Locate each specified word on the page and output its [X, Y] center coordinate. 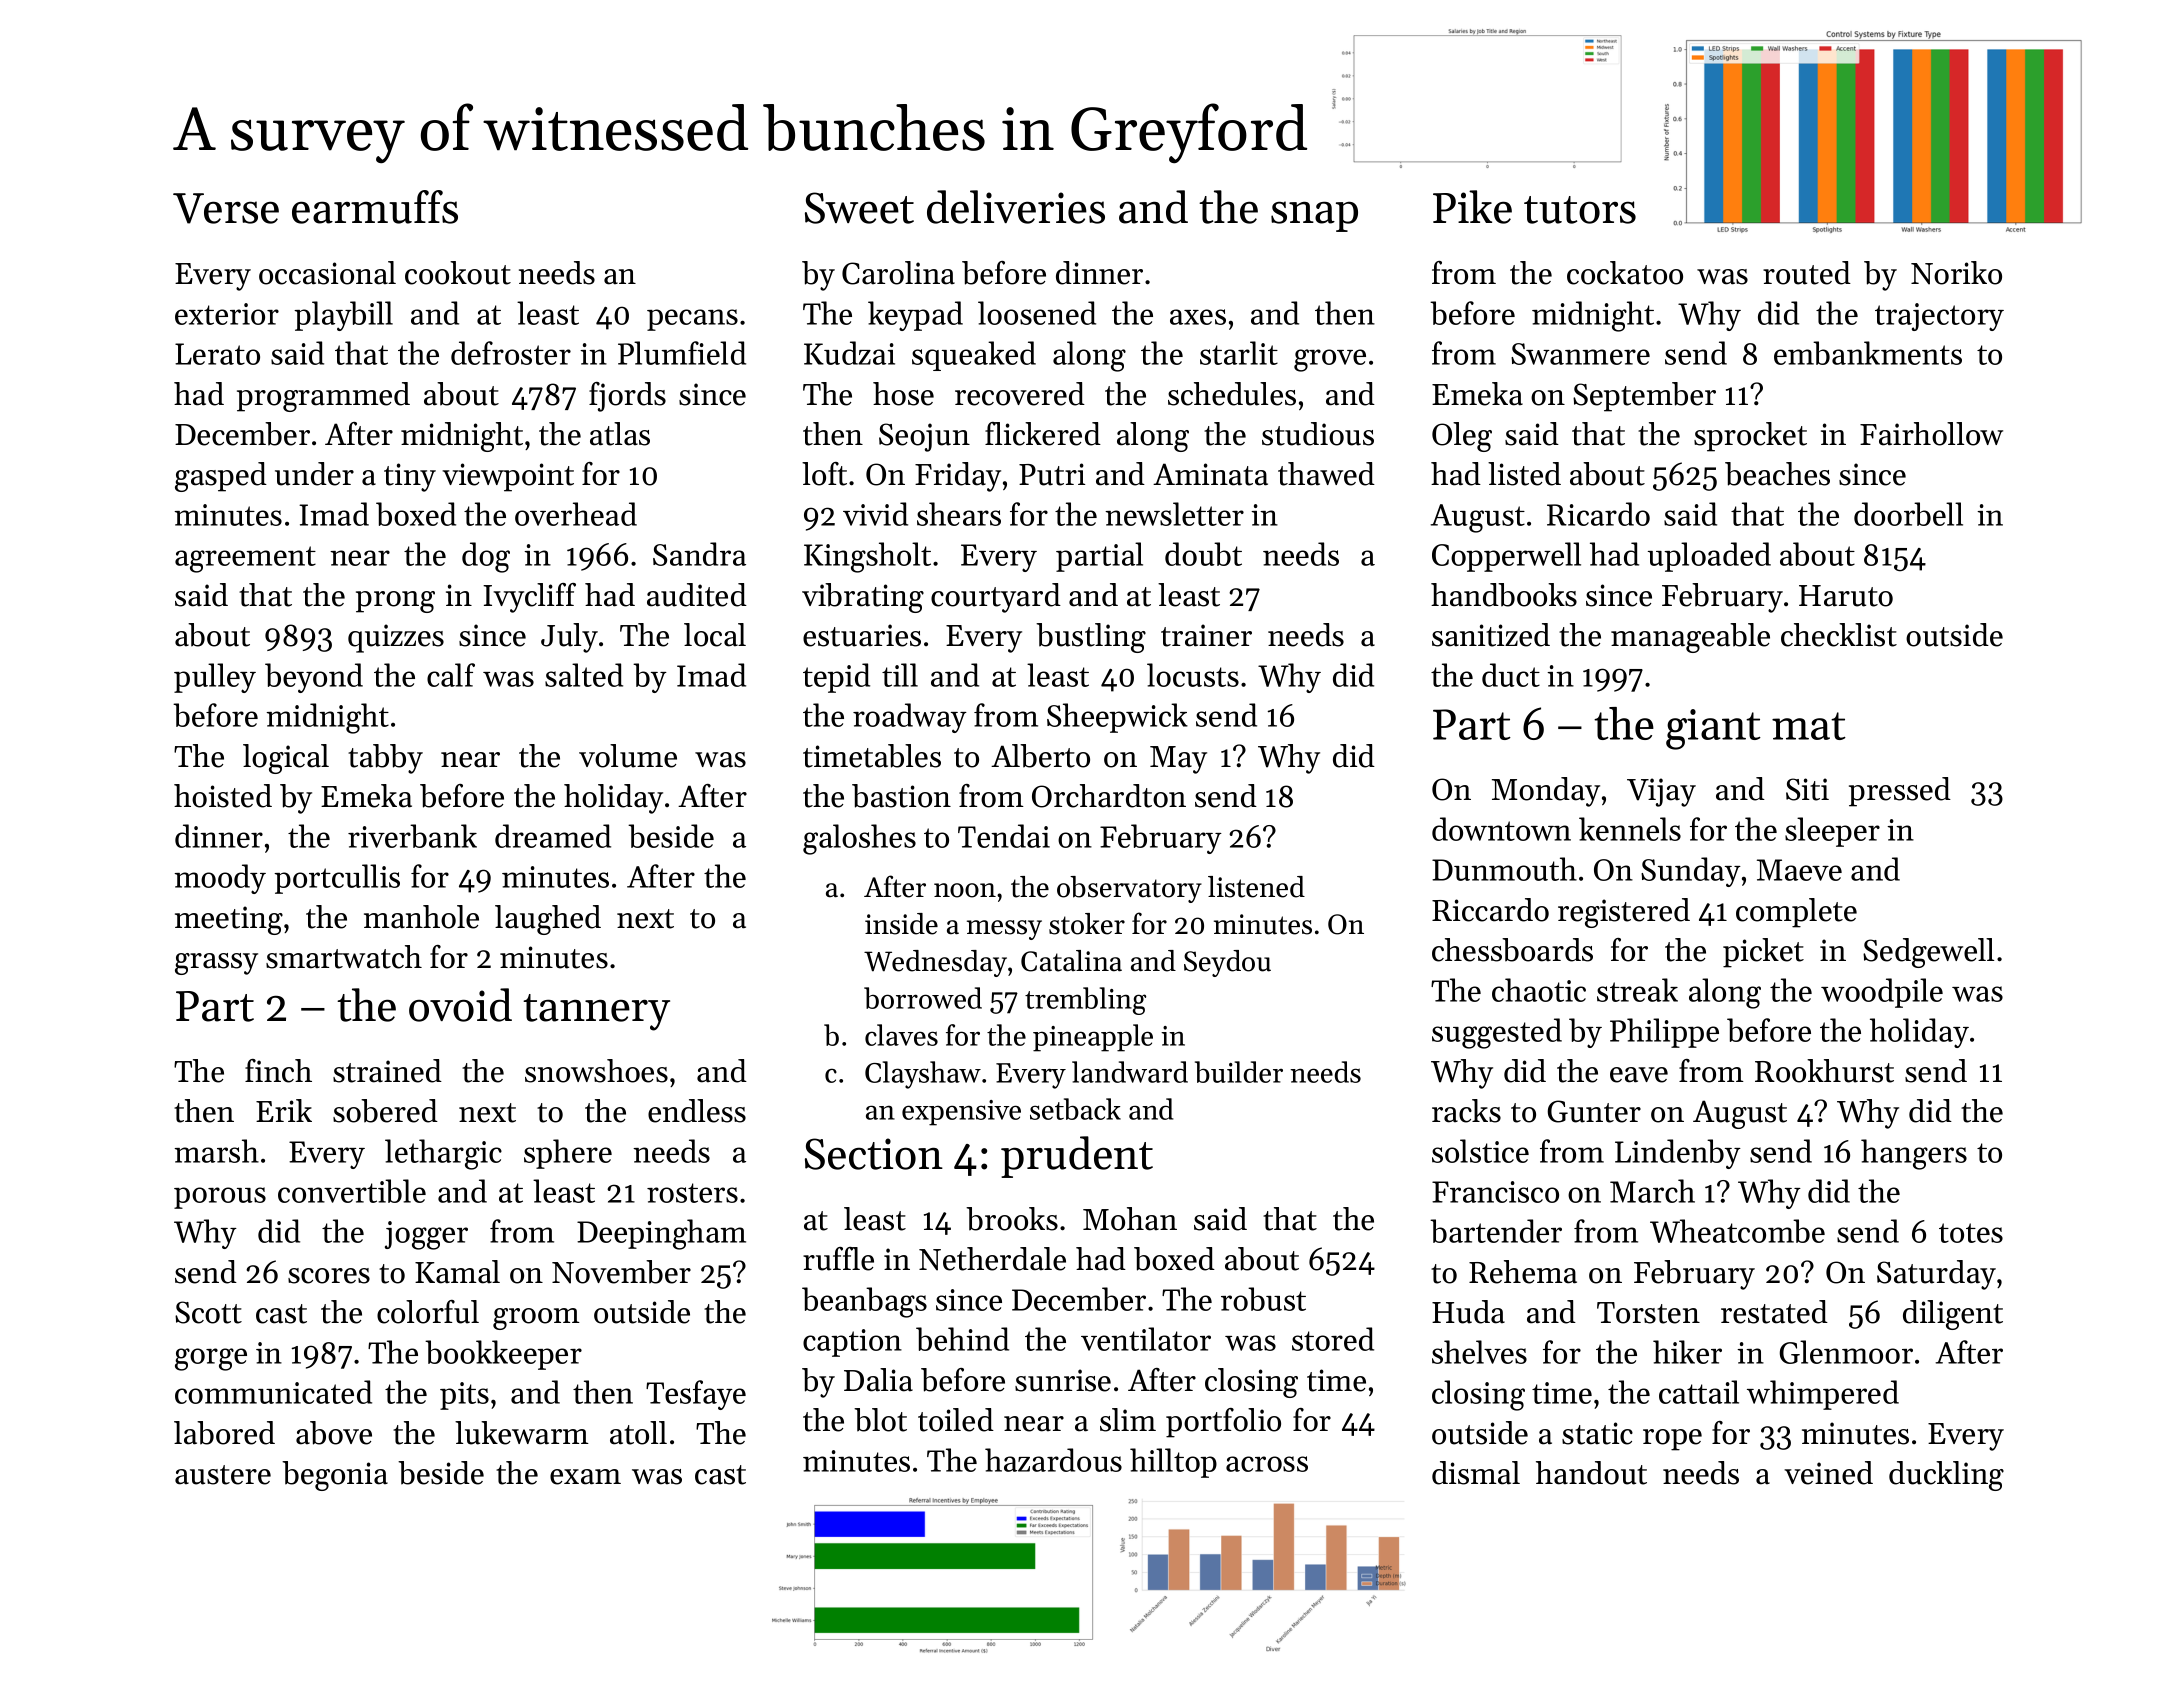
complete [1796, 913]
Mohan [1130, 1219]
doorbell [1908, 514]
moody [220, 879]
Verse [226, 208]
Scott [208, 1312]
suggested [1497, 1033]
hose [903, 394]
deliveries [1016, 207]
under [314, 474]
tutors [1580, 210]
